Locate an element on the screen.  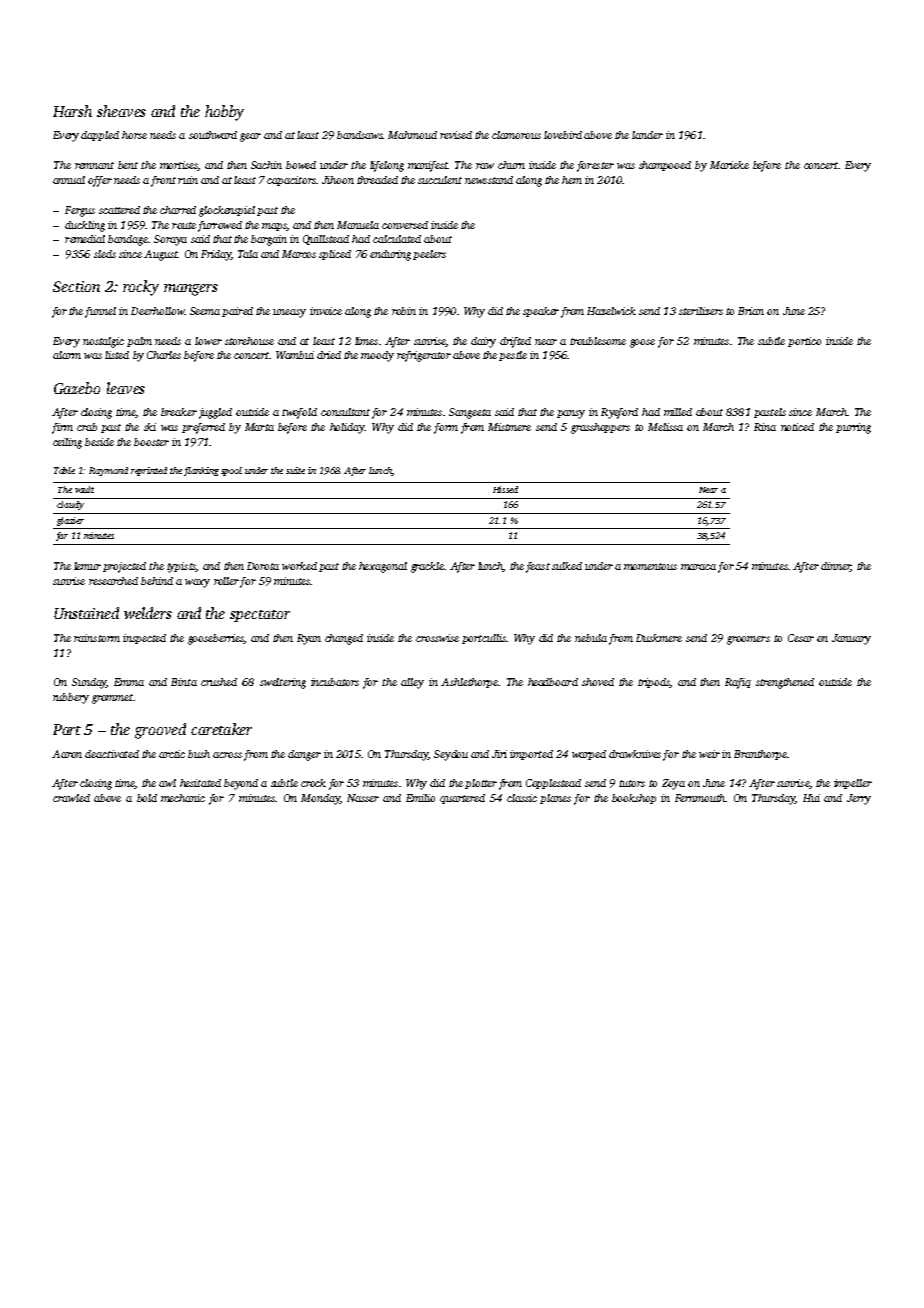
headboard is located at coordinates (553, 682).
